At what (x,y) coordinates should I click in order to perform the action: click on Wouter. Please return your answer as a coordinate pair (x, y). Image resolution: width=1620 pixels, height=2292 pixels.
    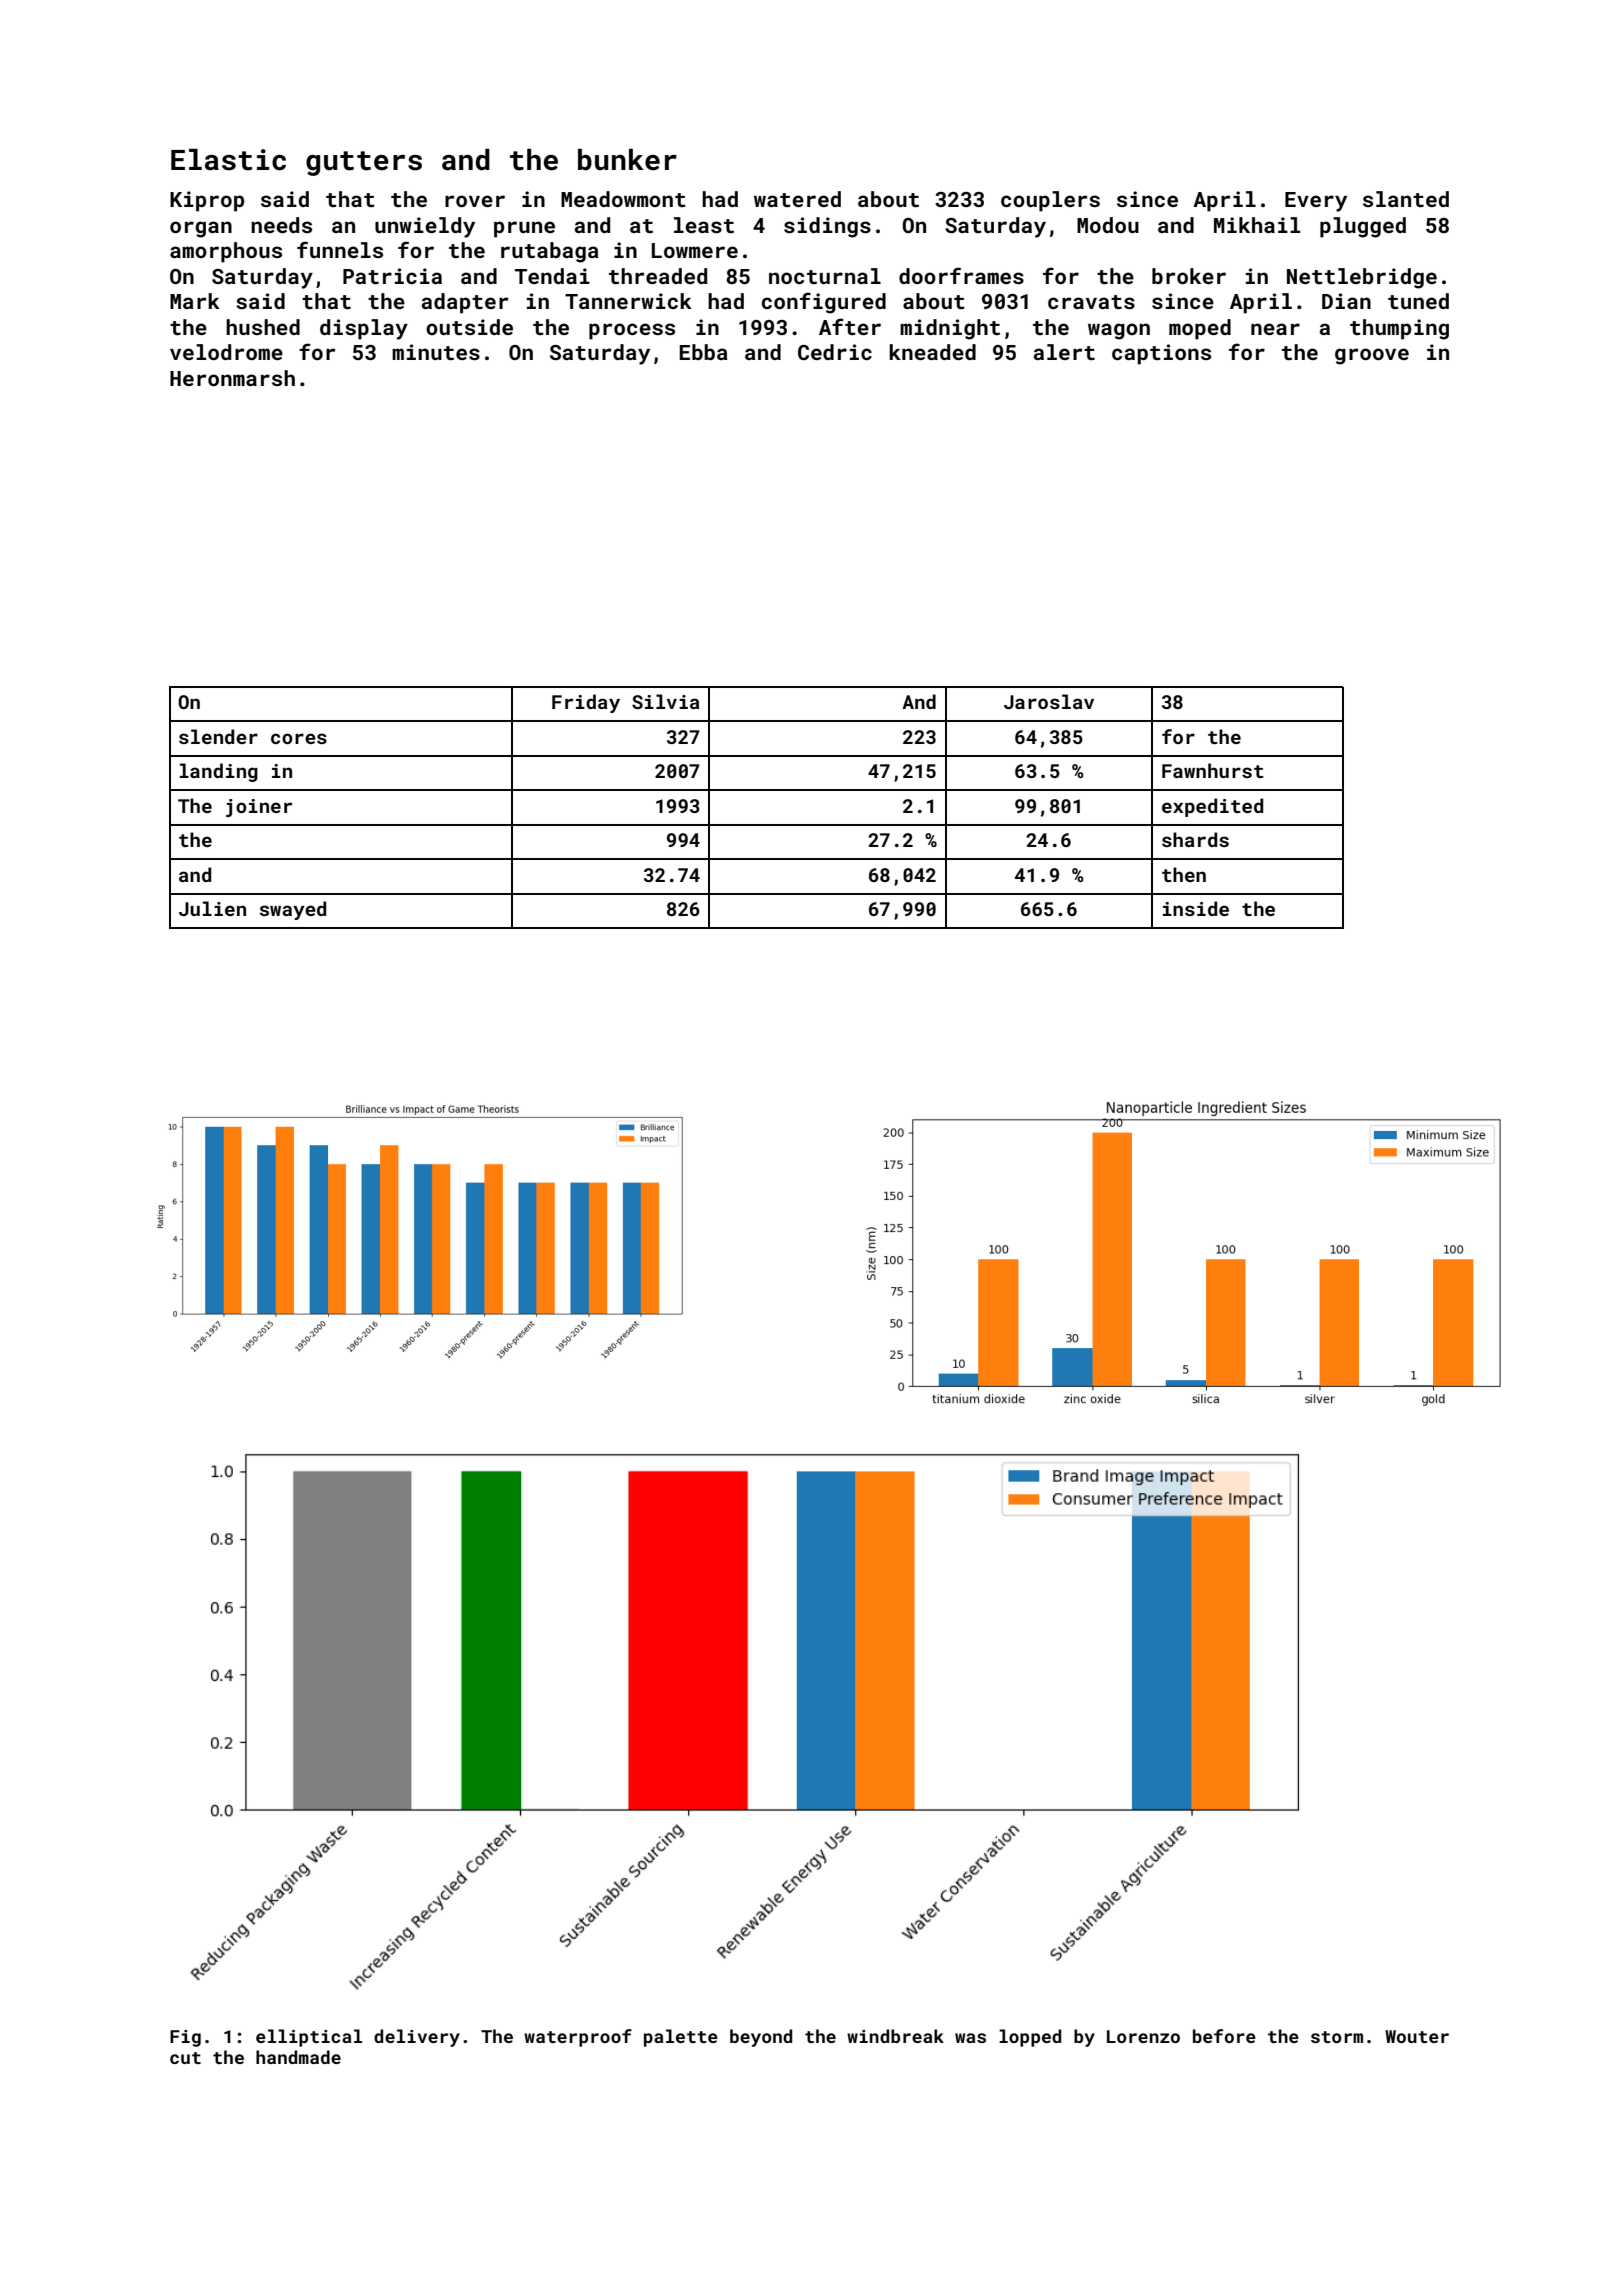
    Looking at the image, I should click on (1417, 2036).
